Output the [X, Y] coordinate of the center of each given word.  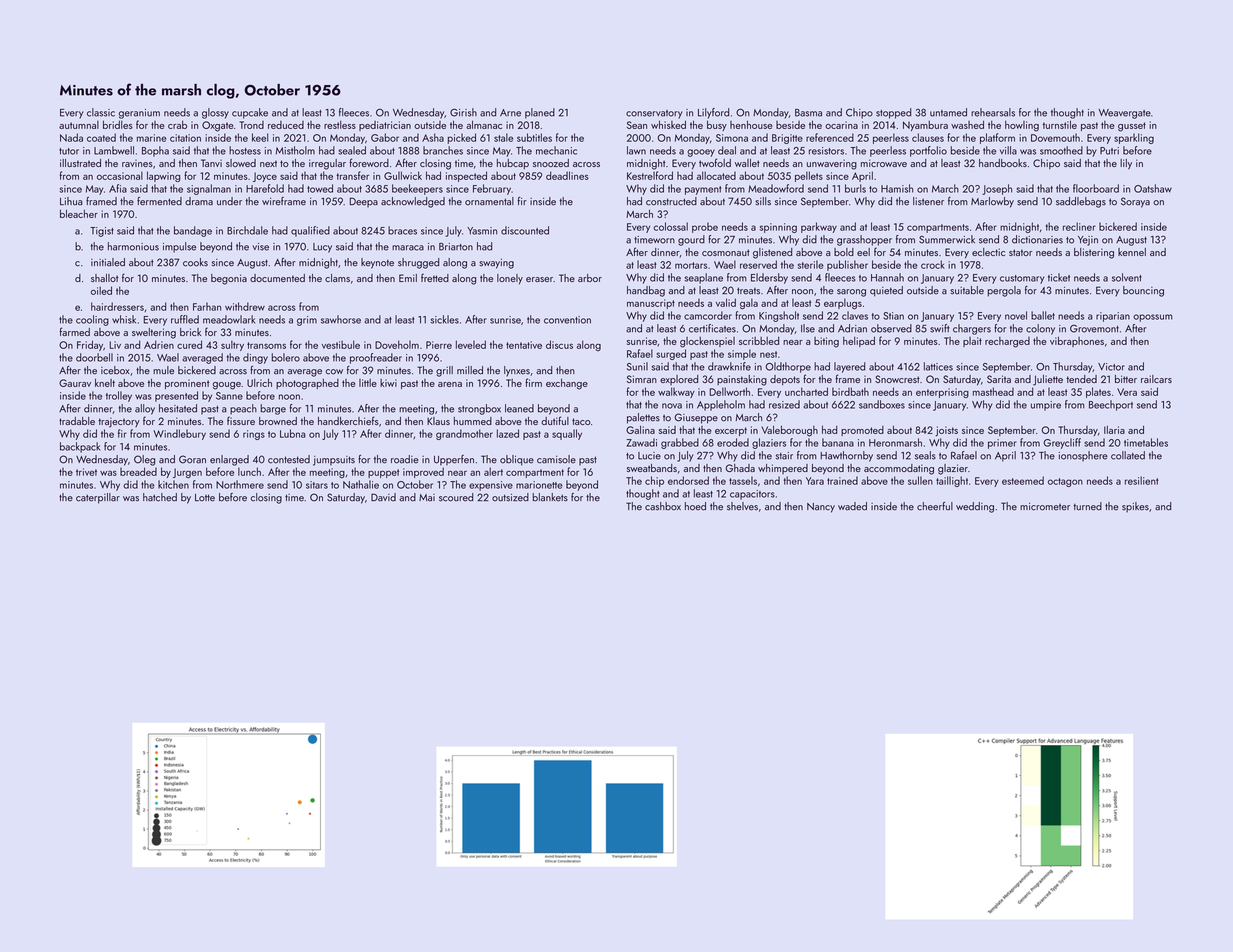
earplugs [843, 304]
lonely [510, 279]
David [383, 497]
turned [1087, 506]
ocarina [841, 125]
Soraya [1135, 202]
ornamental [489, 201]
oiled [101, 290]
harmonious [133, 246]
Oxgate [217, 126]
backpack [80, 447]
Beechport [1111, 405]
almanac [484, 125]
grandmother [464, 434]
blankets [550, 497]
